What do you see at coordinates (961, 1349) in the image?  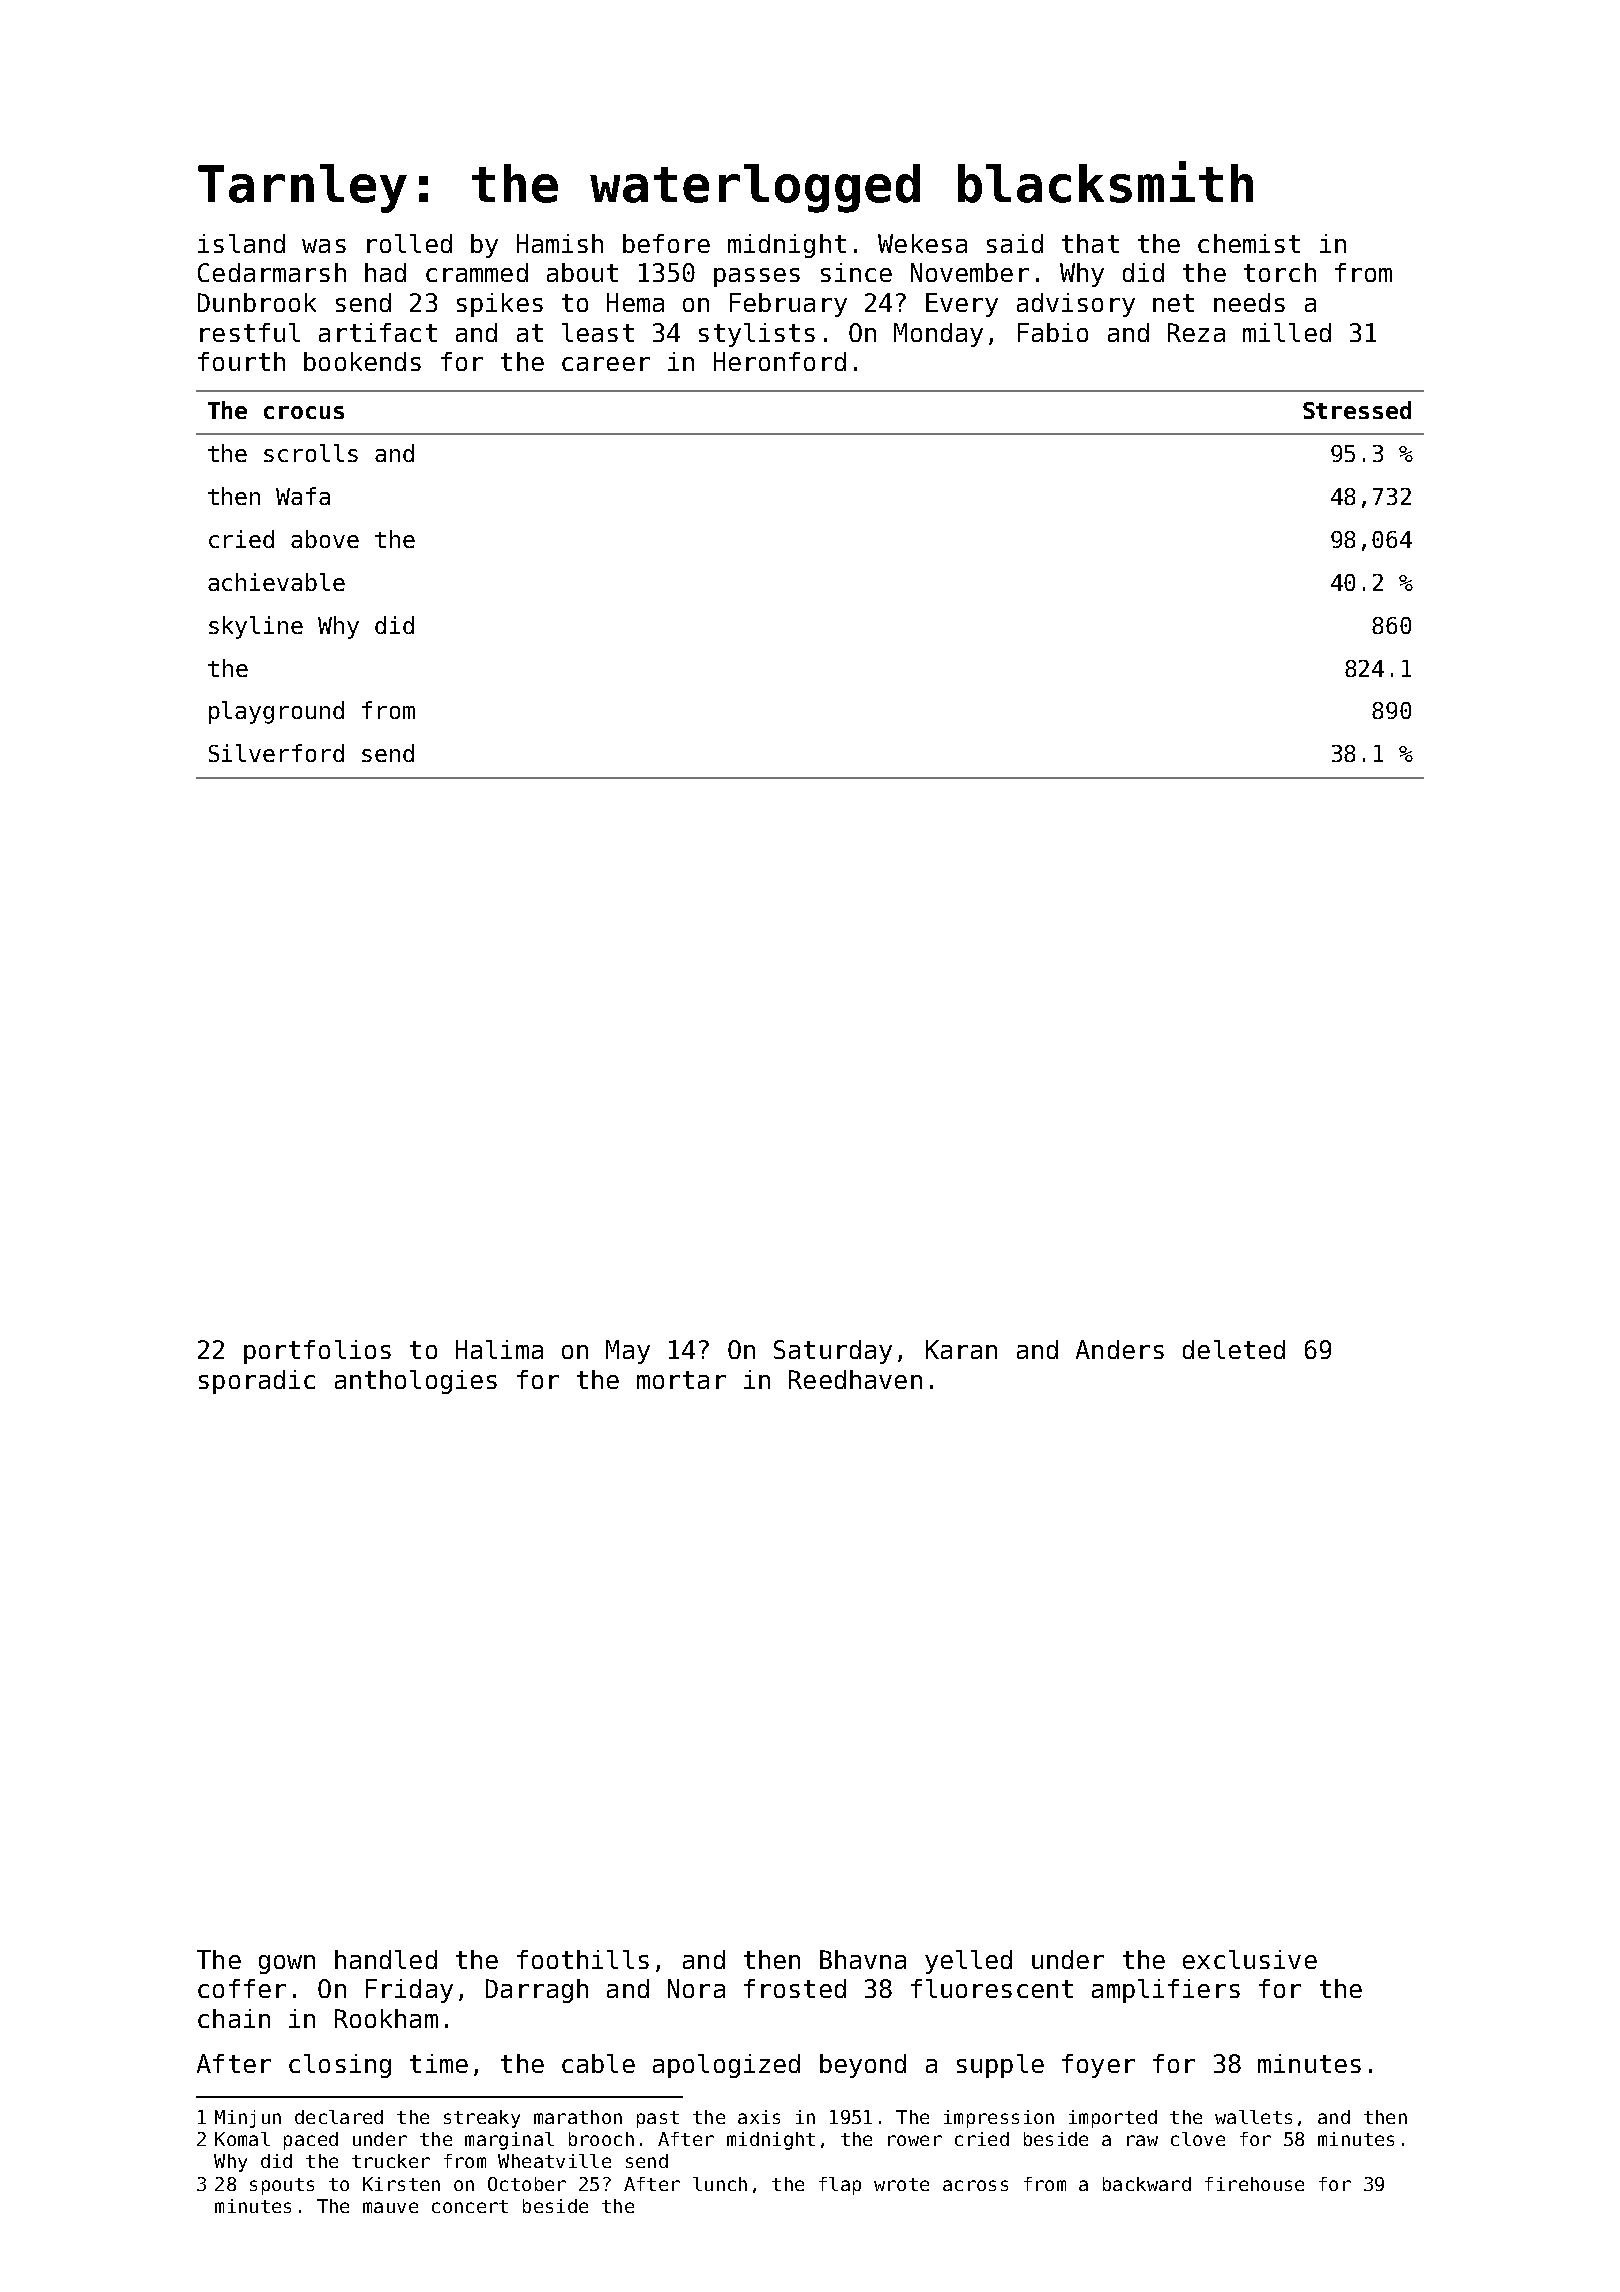 I see `Karan` at bounding box center [961, 1349].
